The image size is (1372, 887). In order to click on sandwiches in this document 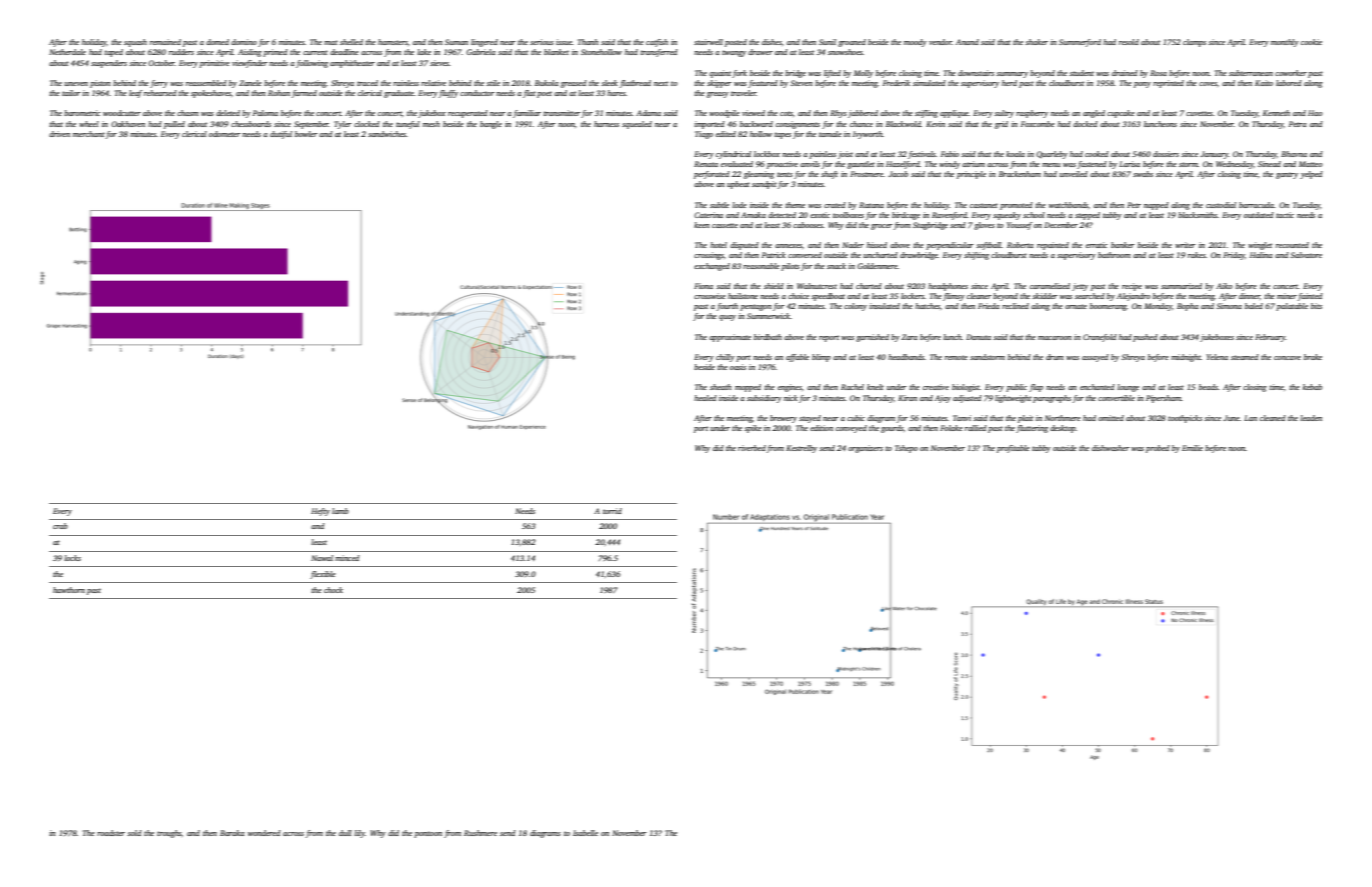, I will do `click(387, 134)`.
